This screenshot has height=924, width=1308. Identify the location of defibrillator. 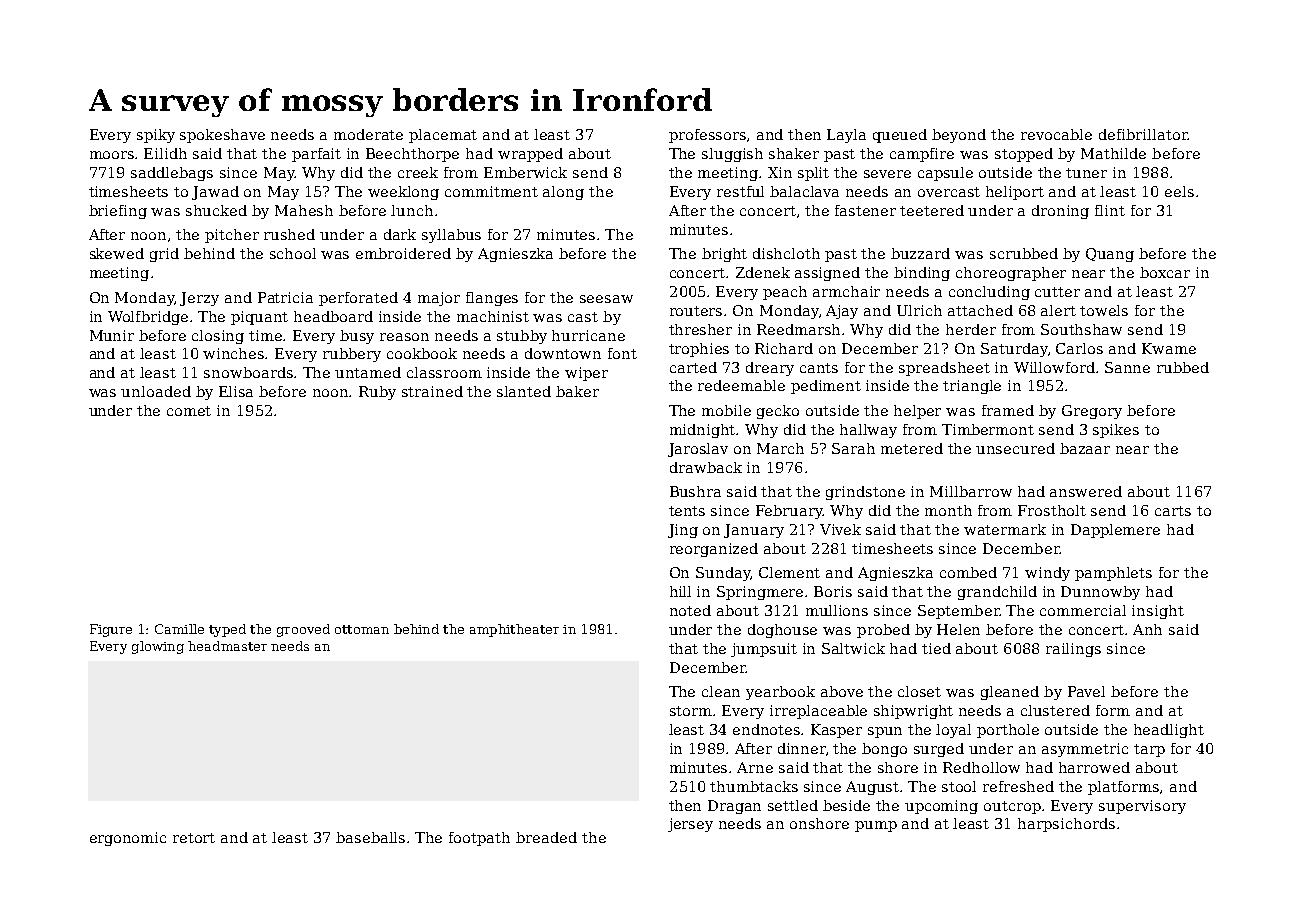
(1143, 134).
